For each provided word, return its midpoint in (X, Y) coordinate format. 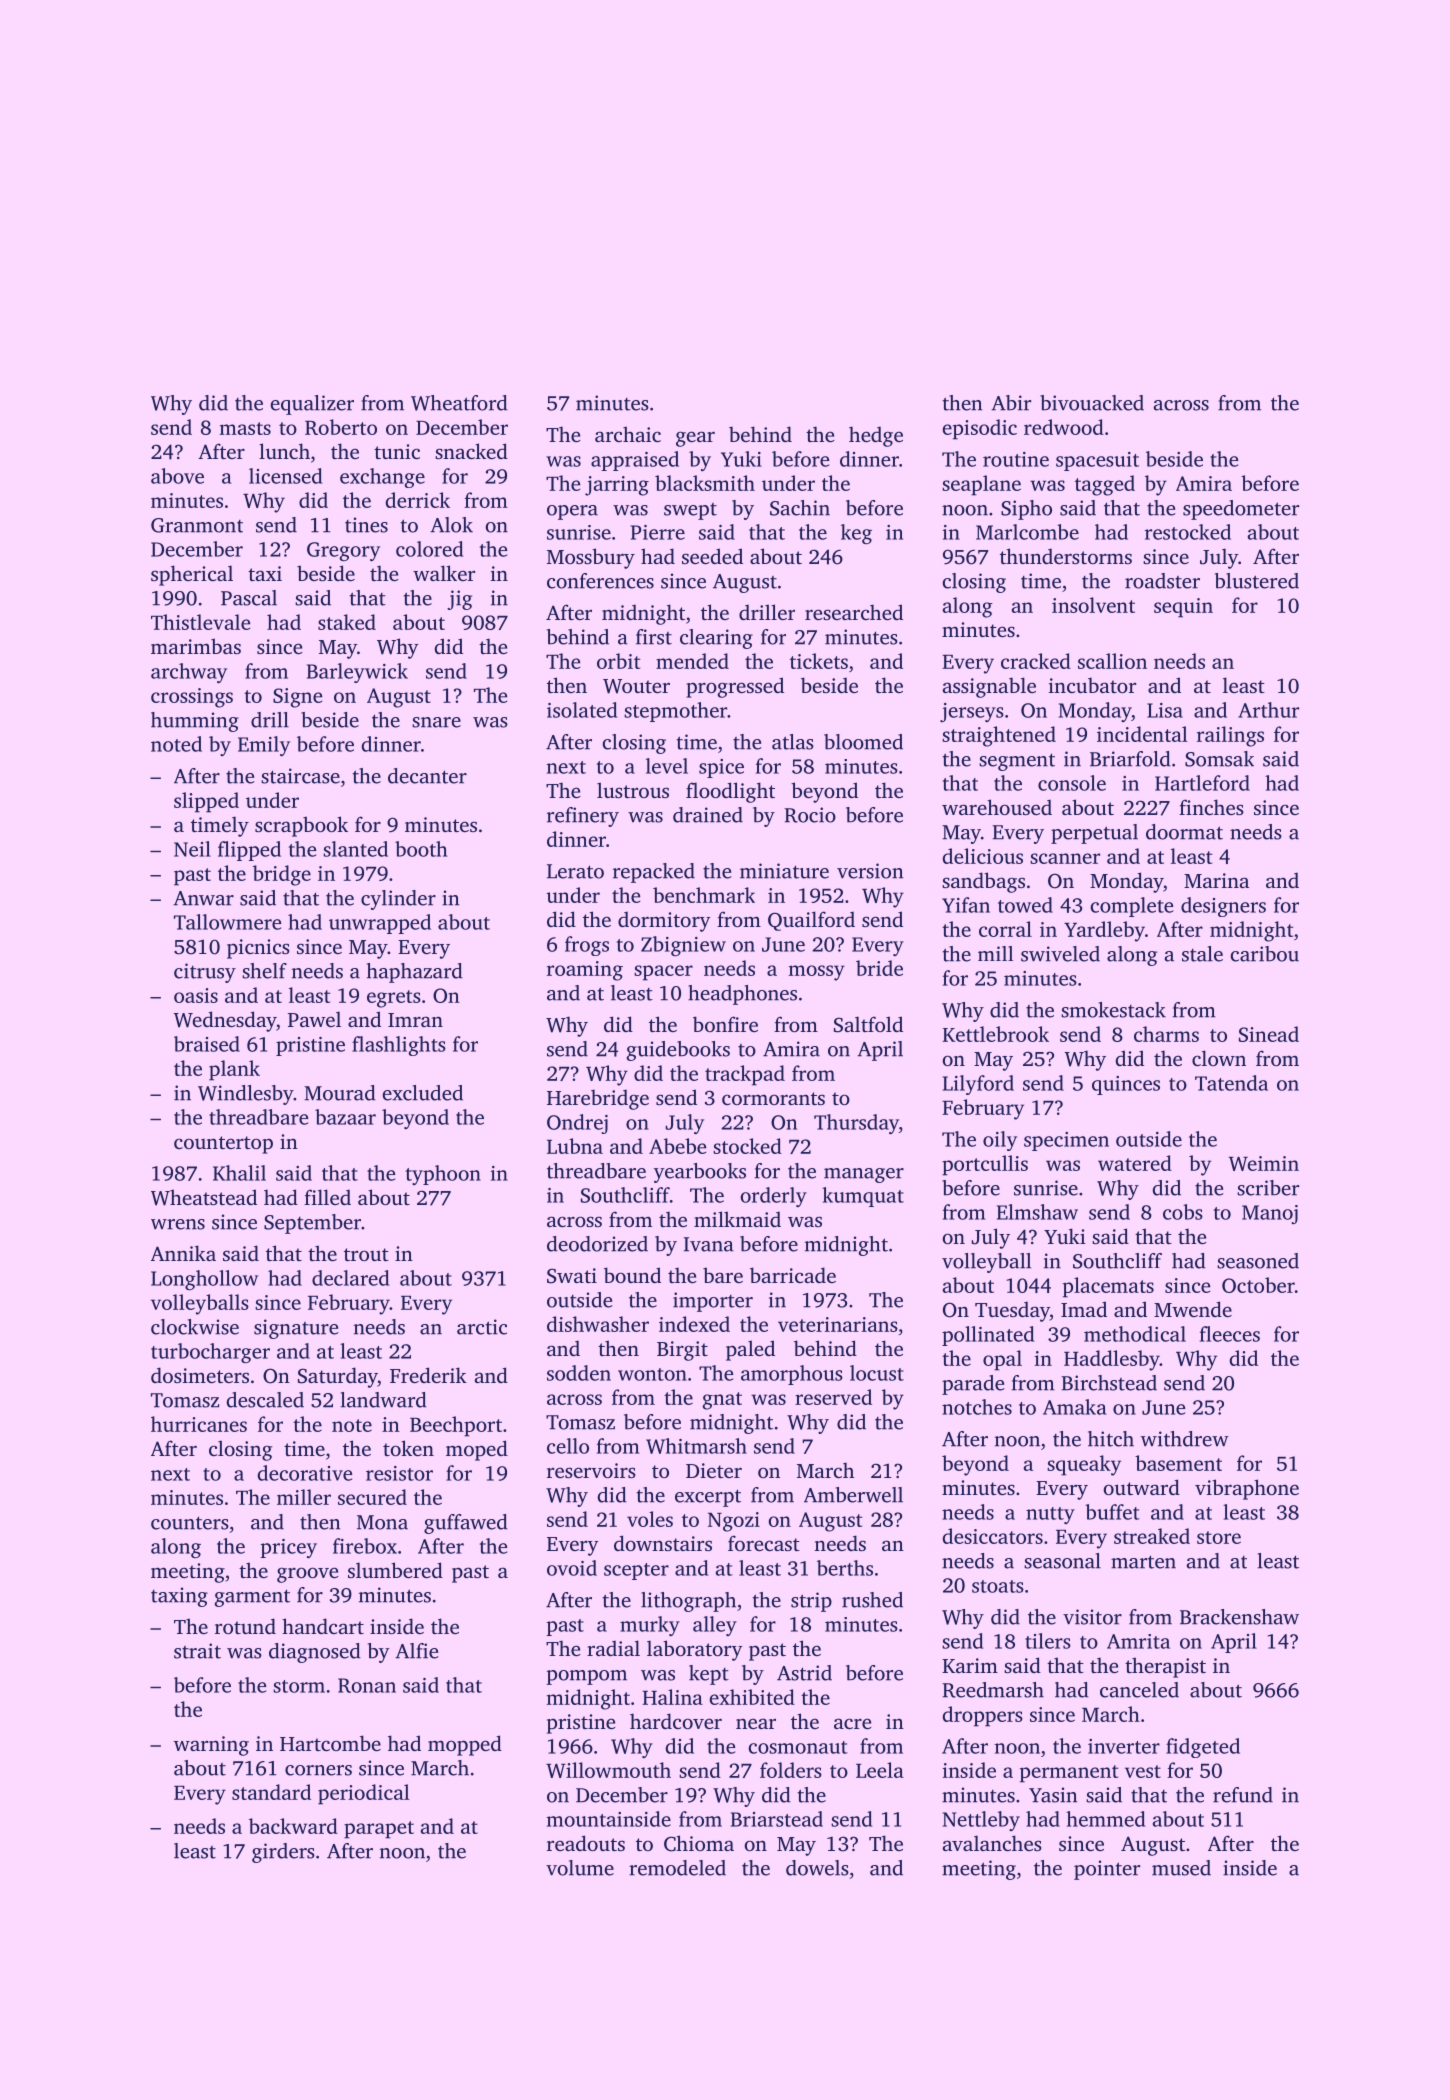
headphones (742, 995)
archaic (628, 434)
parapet (379, 1830)
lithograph (688, 1602)
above (177, 476)
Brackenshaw (1239, 1617)
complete (1131, 907)
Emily (264, 746)
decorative (305, 1473)
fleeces (1230, 1334)
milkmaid (737, 1219)
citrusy (205, 973)
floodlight (730, 792)
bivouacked (1092, 403)
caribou (1264, 954)
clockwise (195, 1327)
